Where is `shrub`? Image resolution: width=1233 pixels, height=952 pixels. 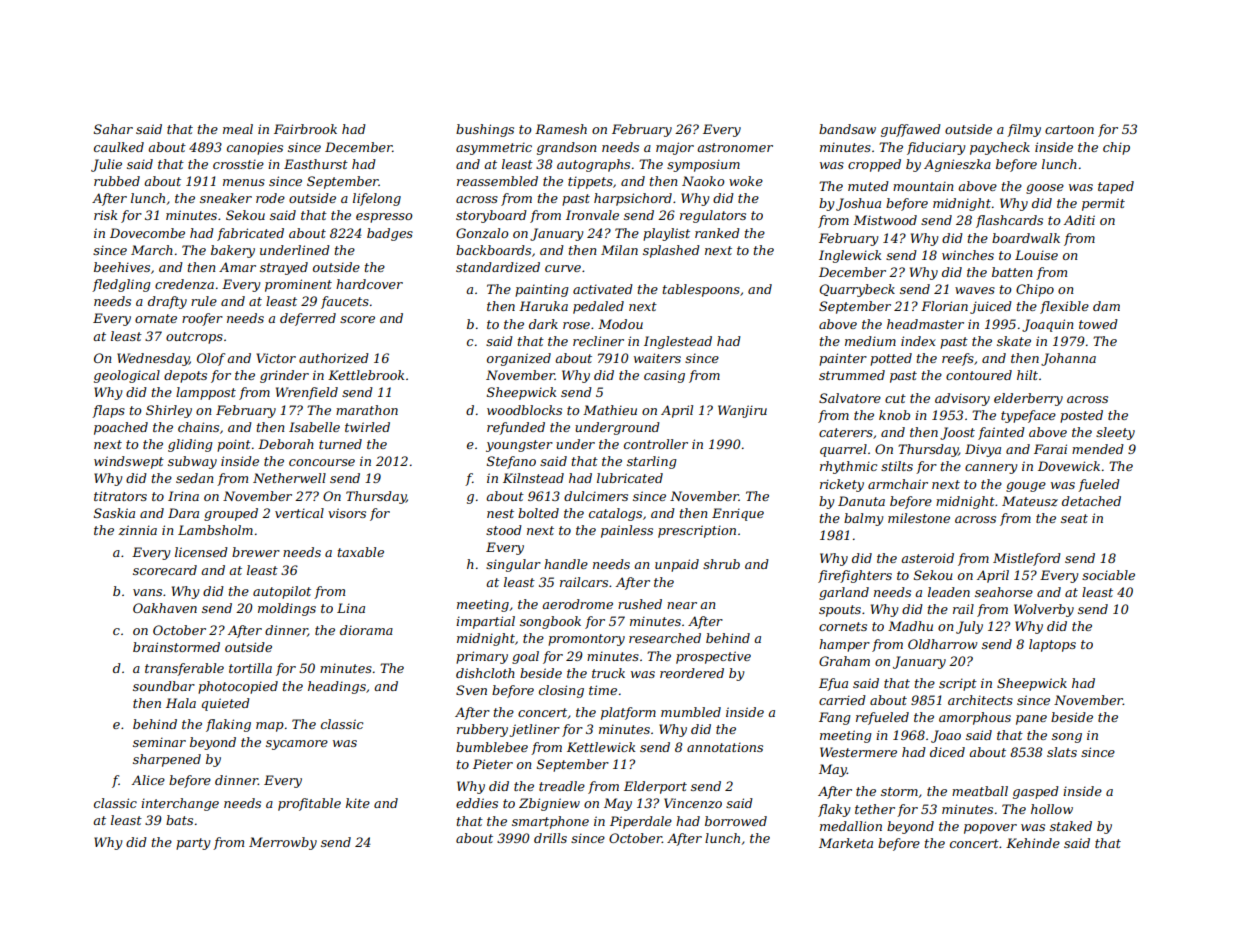 shrub is located at coordinates (721, 564).
